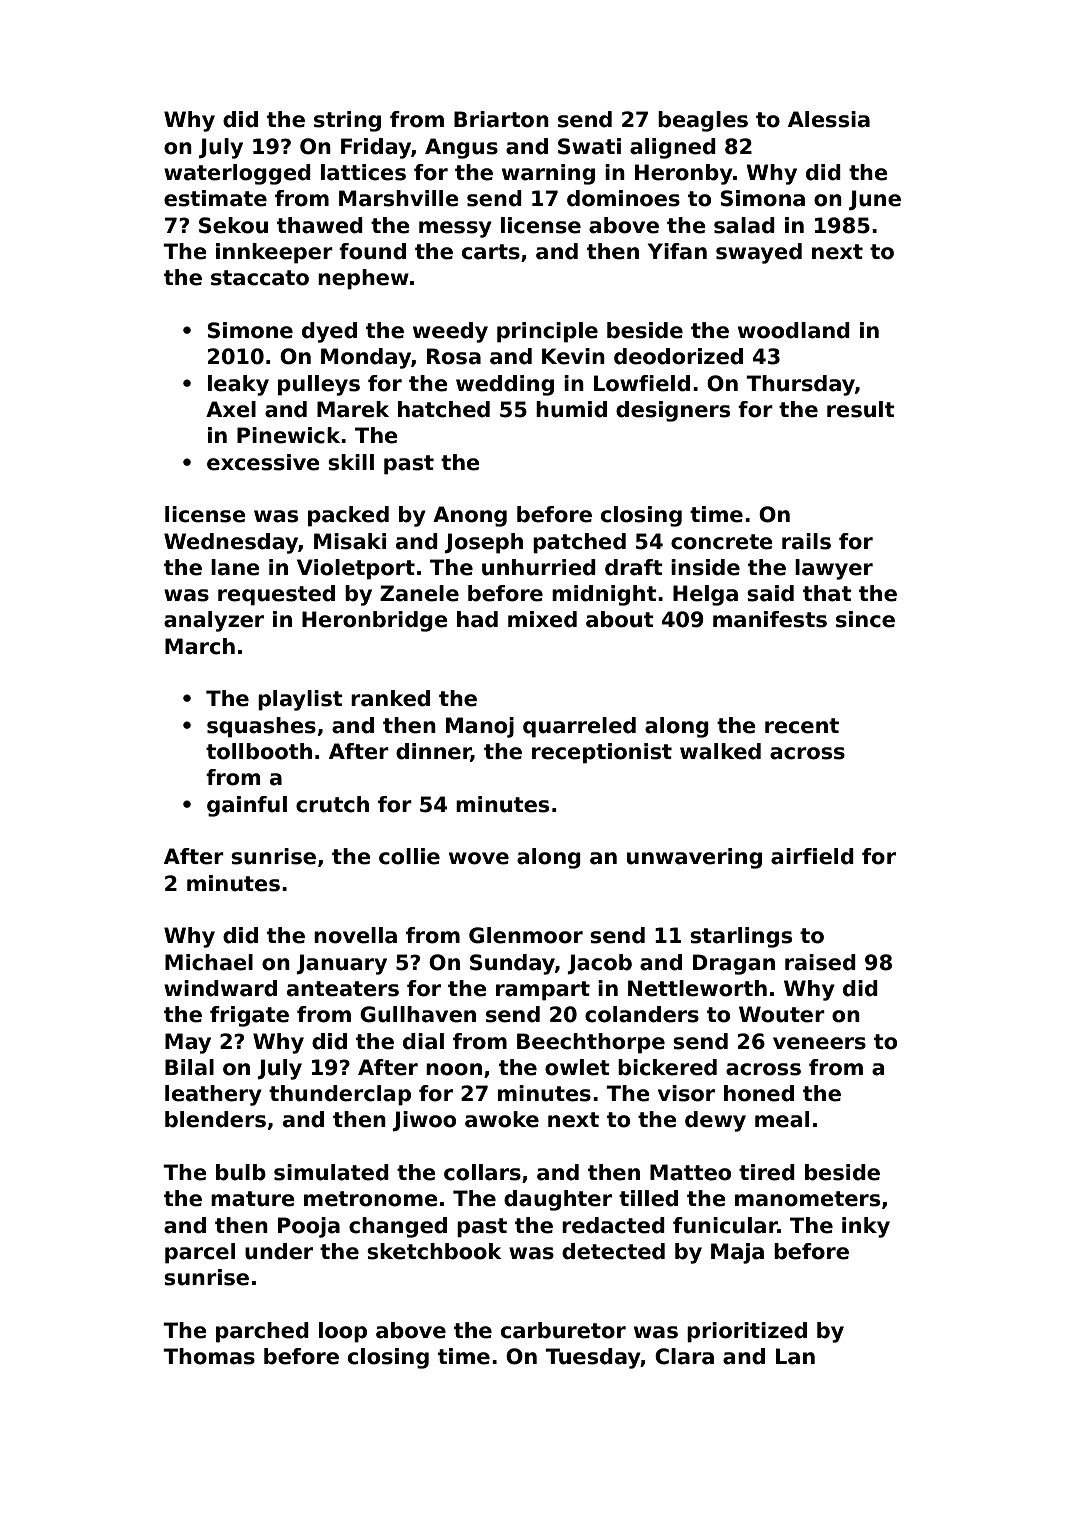 This screenshot has height=1518, width=1069. Describe the element at coordinates (501, 119) in the screenshot. I see `Briarton` at that location.
